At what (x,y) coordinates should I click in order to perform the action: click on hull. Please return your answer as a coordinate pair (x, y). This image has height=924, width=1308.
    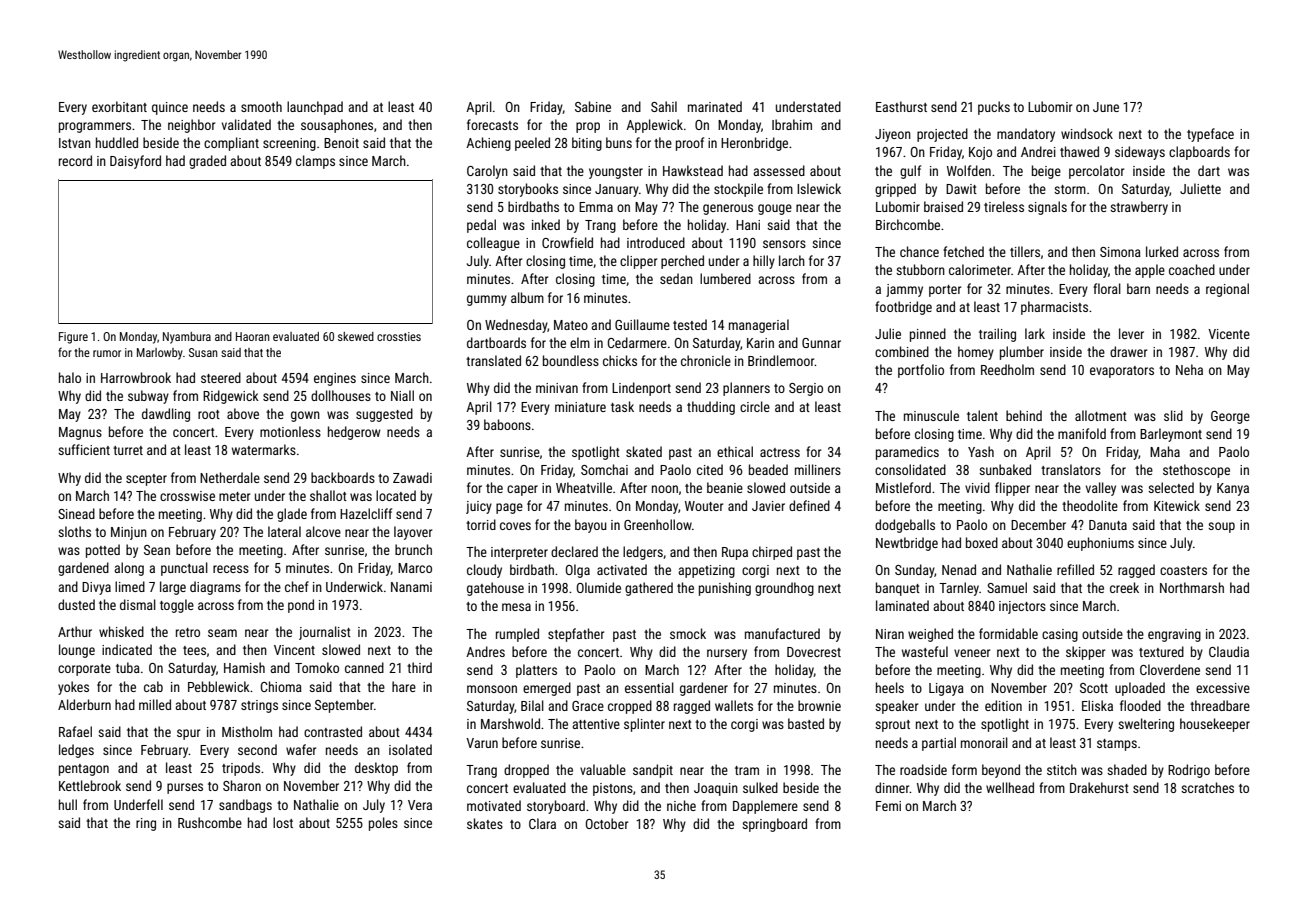
    Looking at the image, I should click on (68, 804).
